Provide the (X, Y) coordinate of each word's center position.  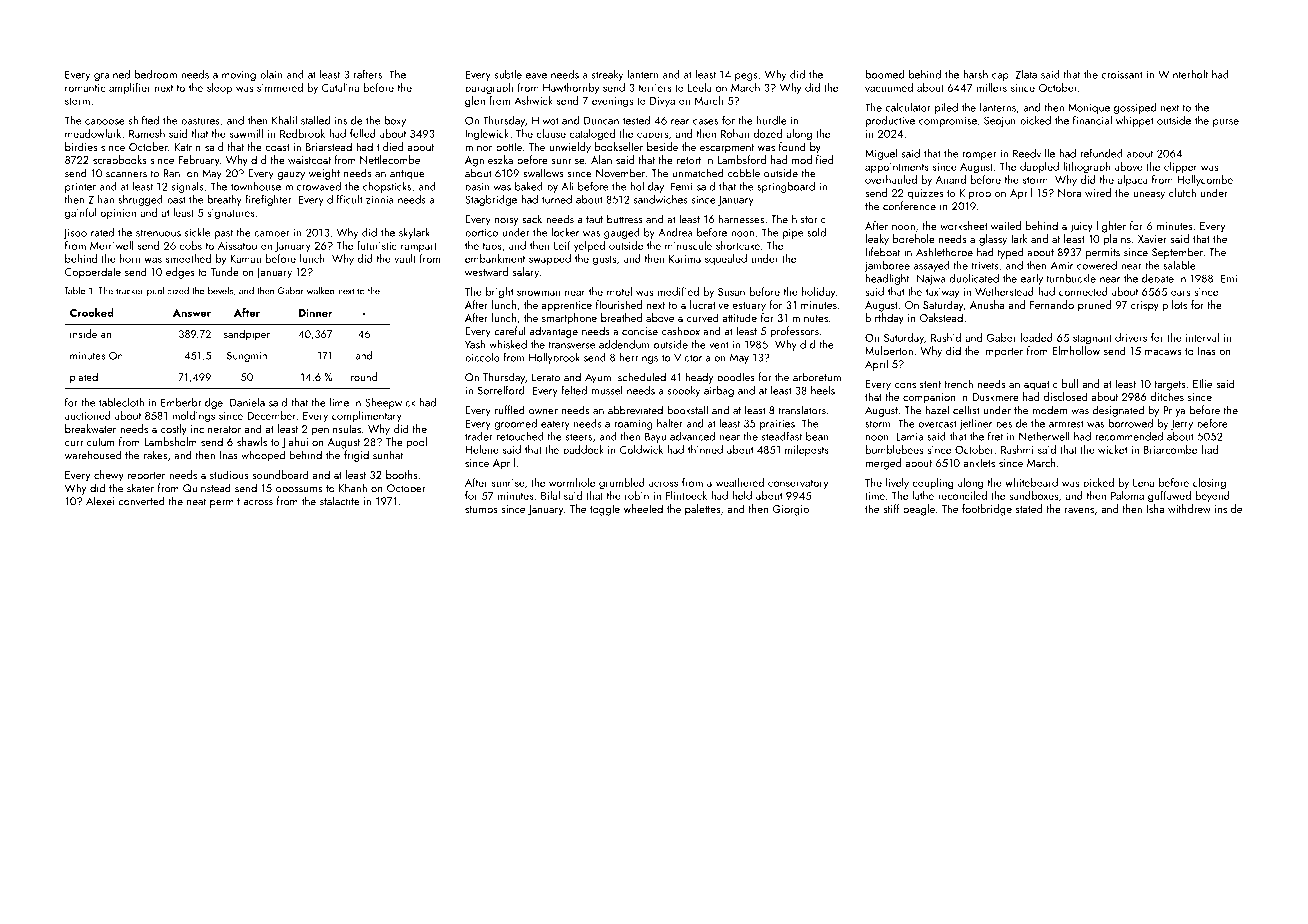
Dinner (315, 313)
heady (699, 378)
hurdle (772, 120)
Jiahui (295, 443)
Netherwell (1044, 436)
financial (1092, 120)
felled (363, 133)
